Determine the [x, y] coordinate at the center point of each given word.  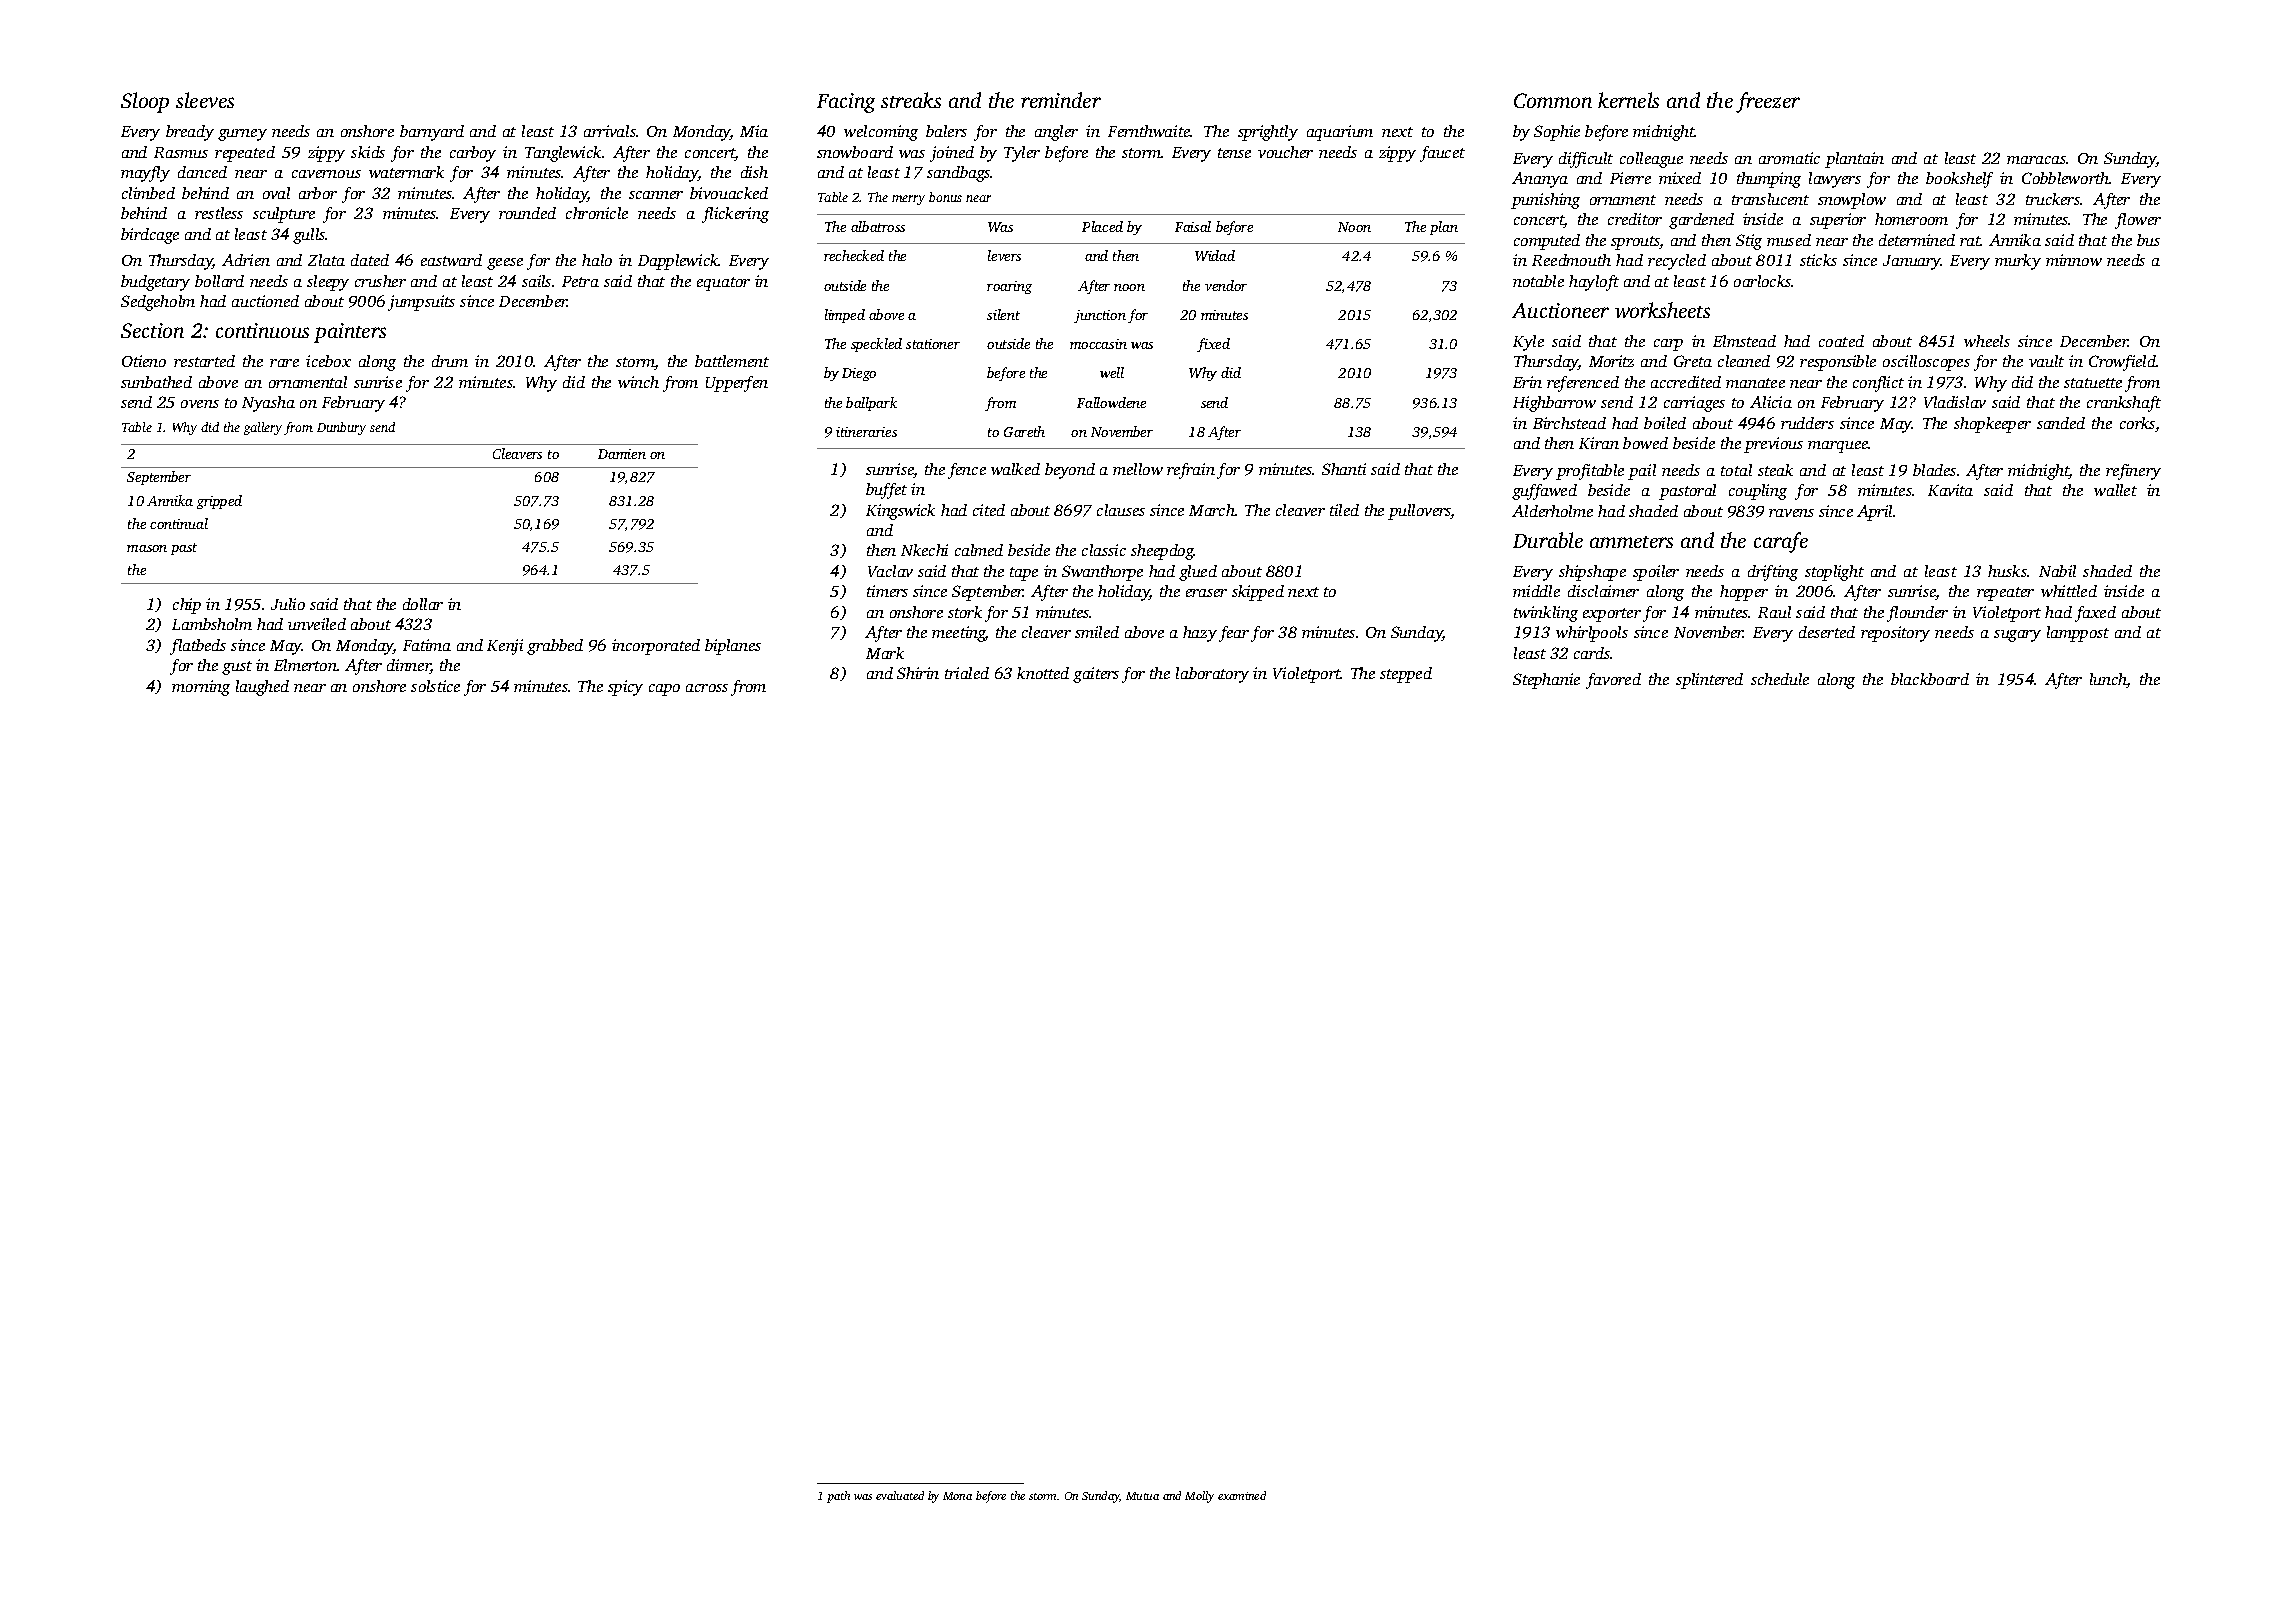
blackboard [1930, 679]
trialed [967, 673]
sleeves [205, 100]
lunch [2108, 680]
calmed [979, 550]
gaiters [1096, 675]
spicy [625, 688]
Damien [622, 454]
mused [1789, 240]
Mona [957, 1496]
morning [201, 688]
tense [1234, 153]
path [838, 1497]
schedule [1780, 679]
